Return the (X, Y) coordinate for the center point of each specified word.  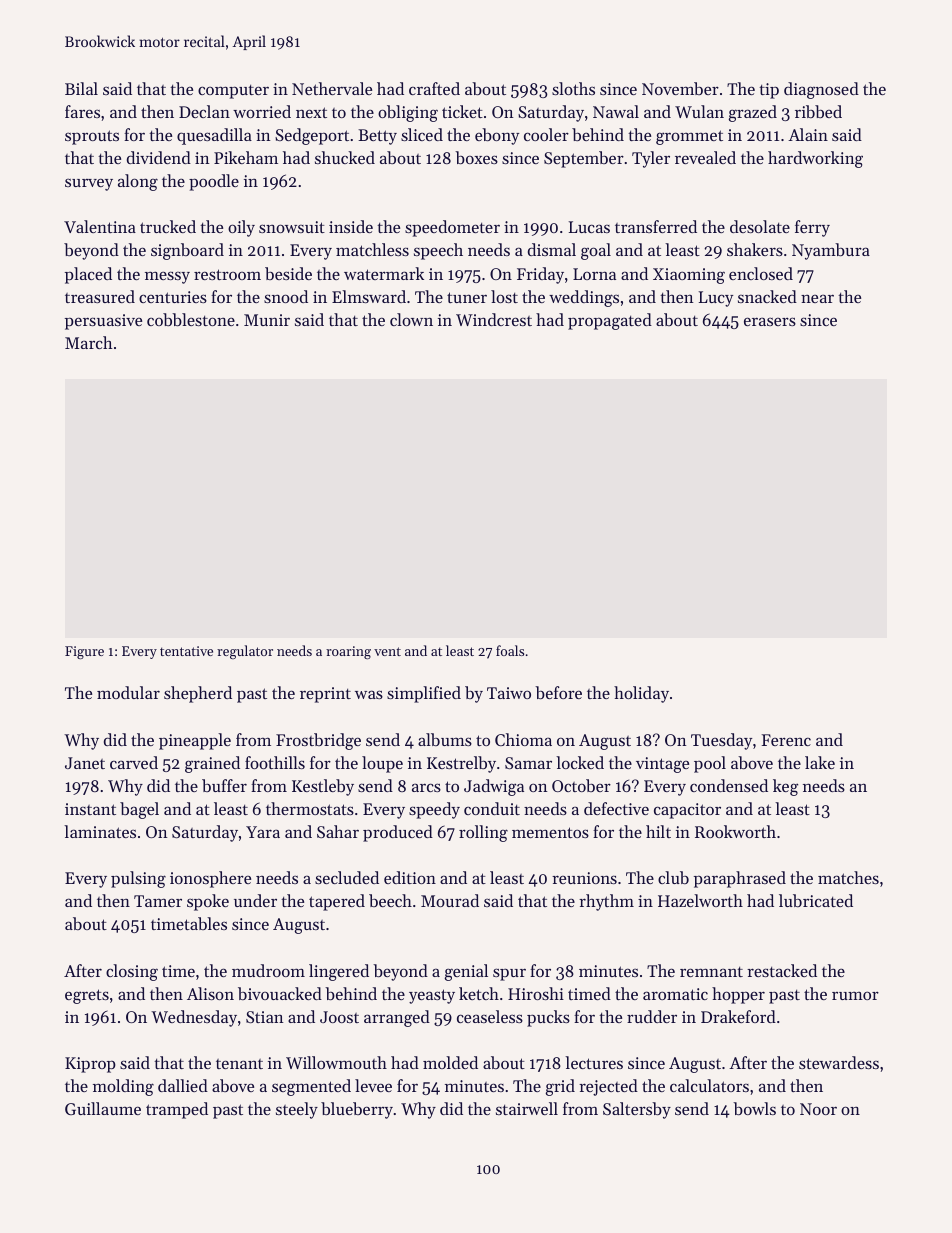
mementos (550, 832)
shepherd (198, 694)
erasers (770, 321)
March (89, 342)
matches (848, 877)
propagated (610, 321)
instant (90, 809)
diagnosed (821, 90)
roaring (348, 652)
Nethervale (332, 88)
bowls (754, 1108)
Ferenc (786, 740)
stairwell (527, 1108)
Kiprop (90, 1065)
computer (233, 92)
